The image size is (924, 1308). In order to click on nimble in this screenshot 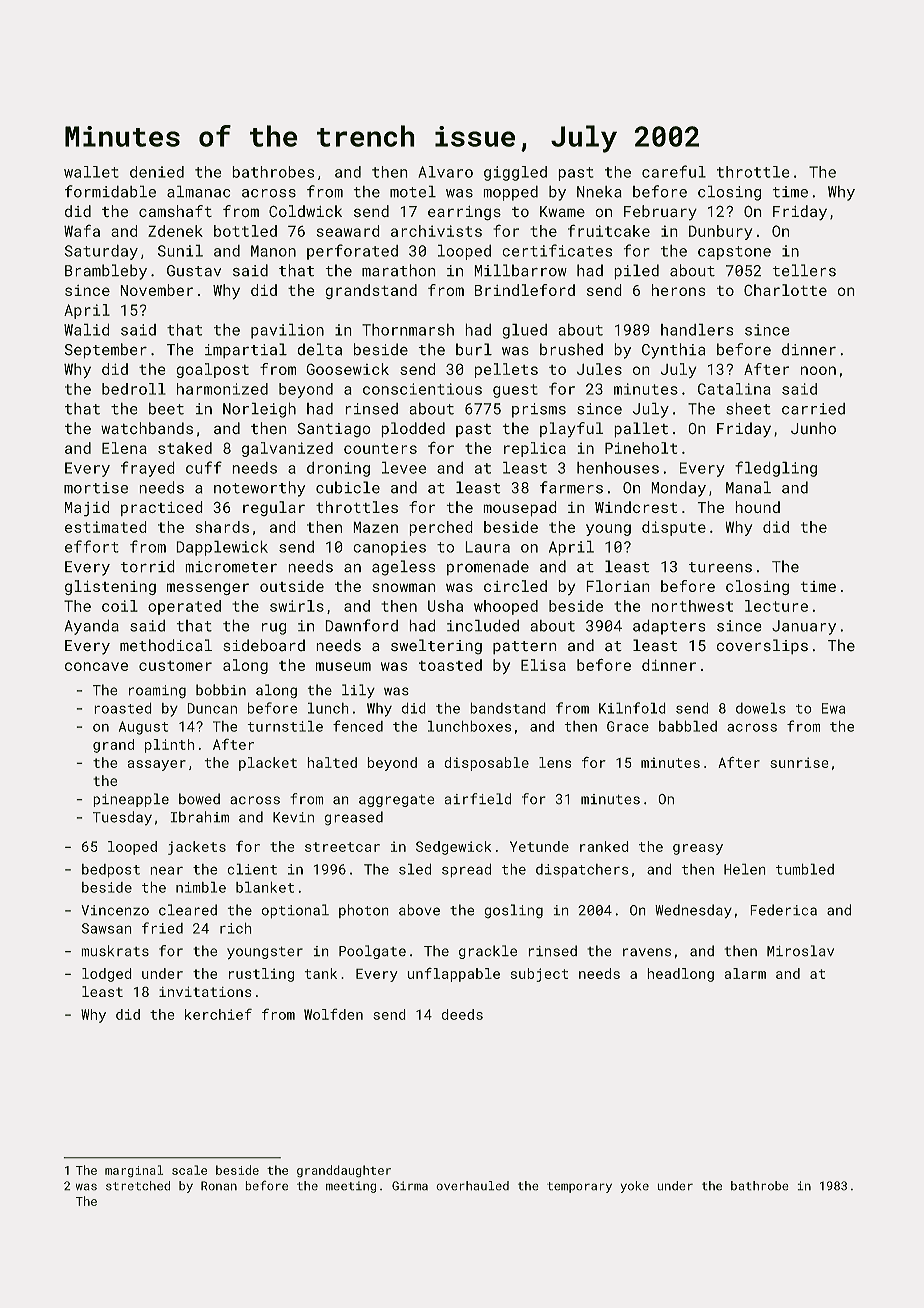, I will do `click(201, 887)`.
